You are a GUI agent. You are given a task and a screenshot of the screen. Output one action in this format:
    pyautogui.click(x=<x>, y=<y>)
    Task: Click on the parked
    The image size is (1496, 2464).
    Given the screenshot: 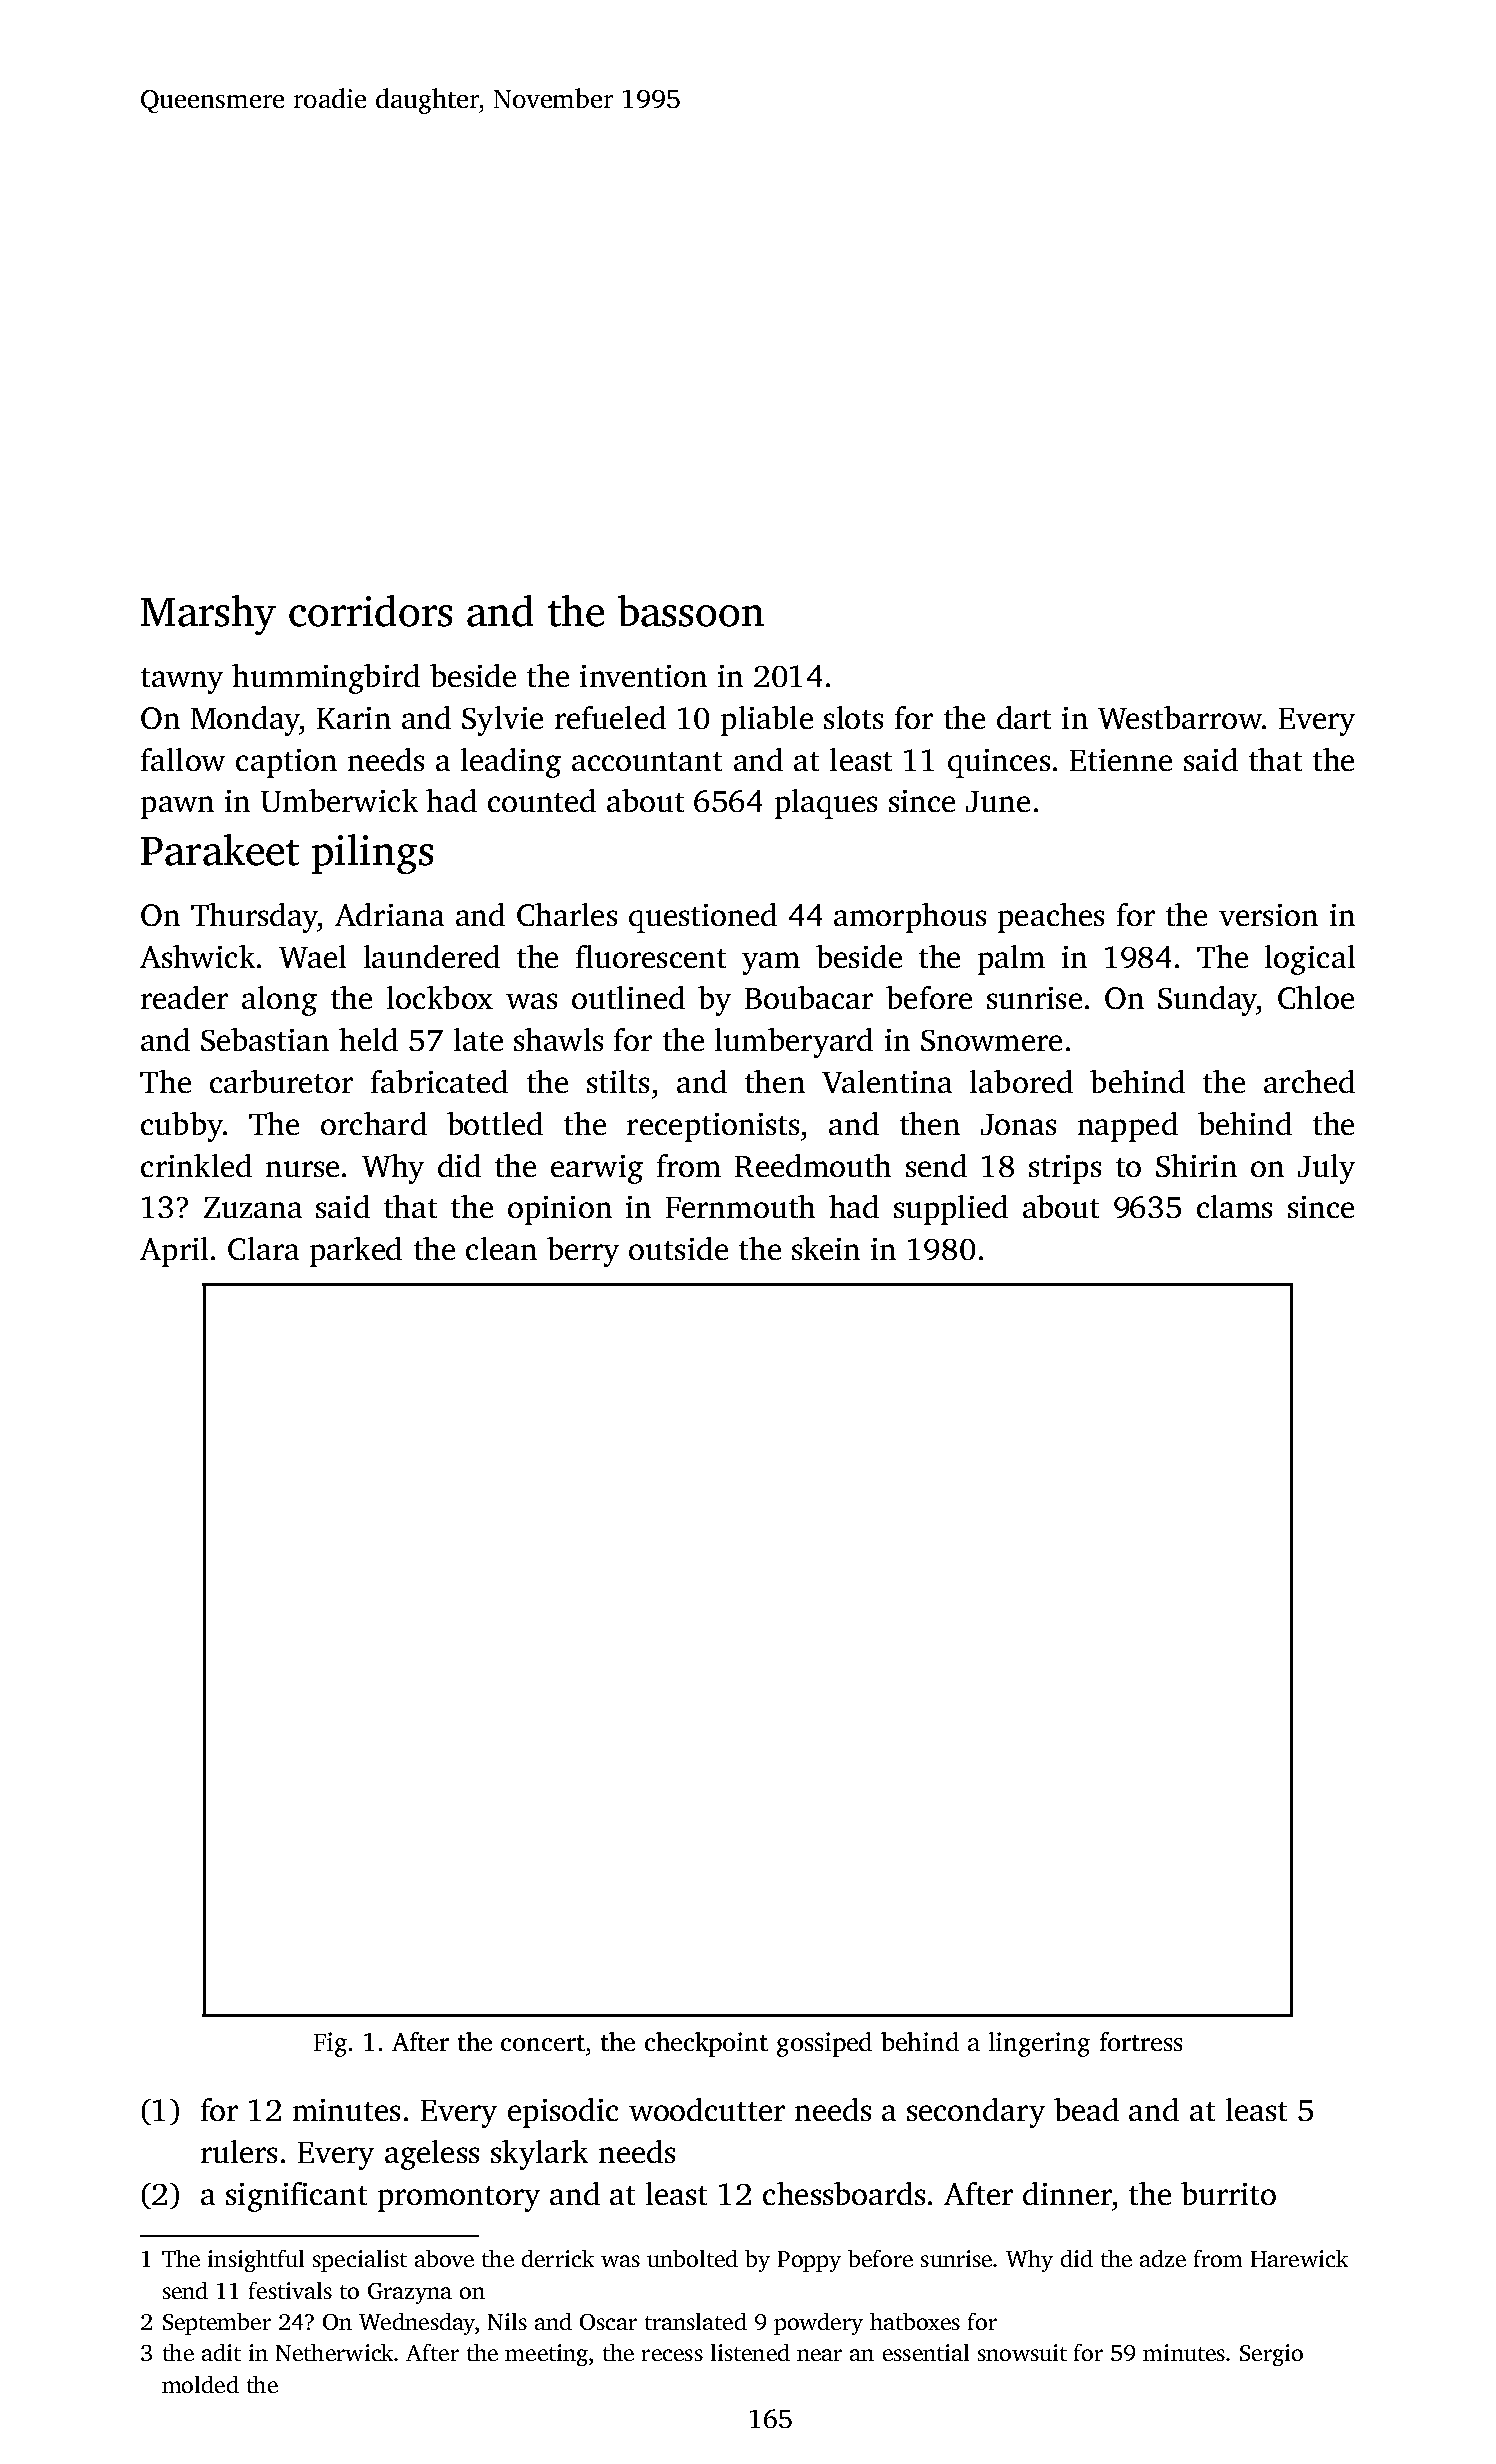 What is the action you would take?
    pyautogui.click(x=356, y=1252)
